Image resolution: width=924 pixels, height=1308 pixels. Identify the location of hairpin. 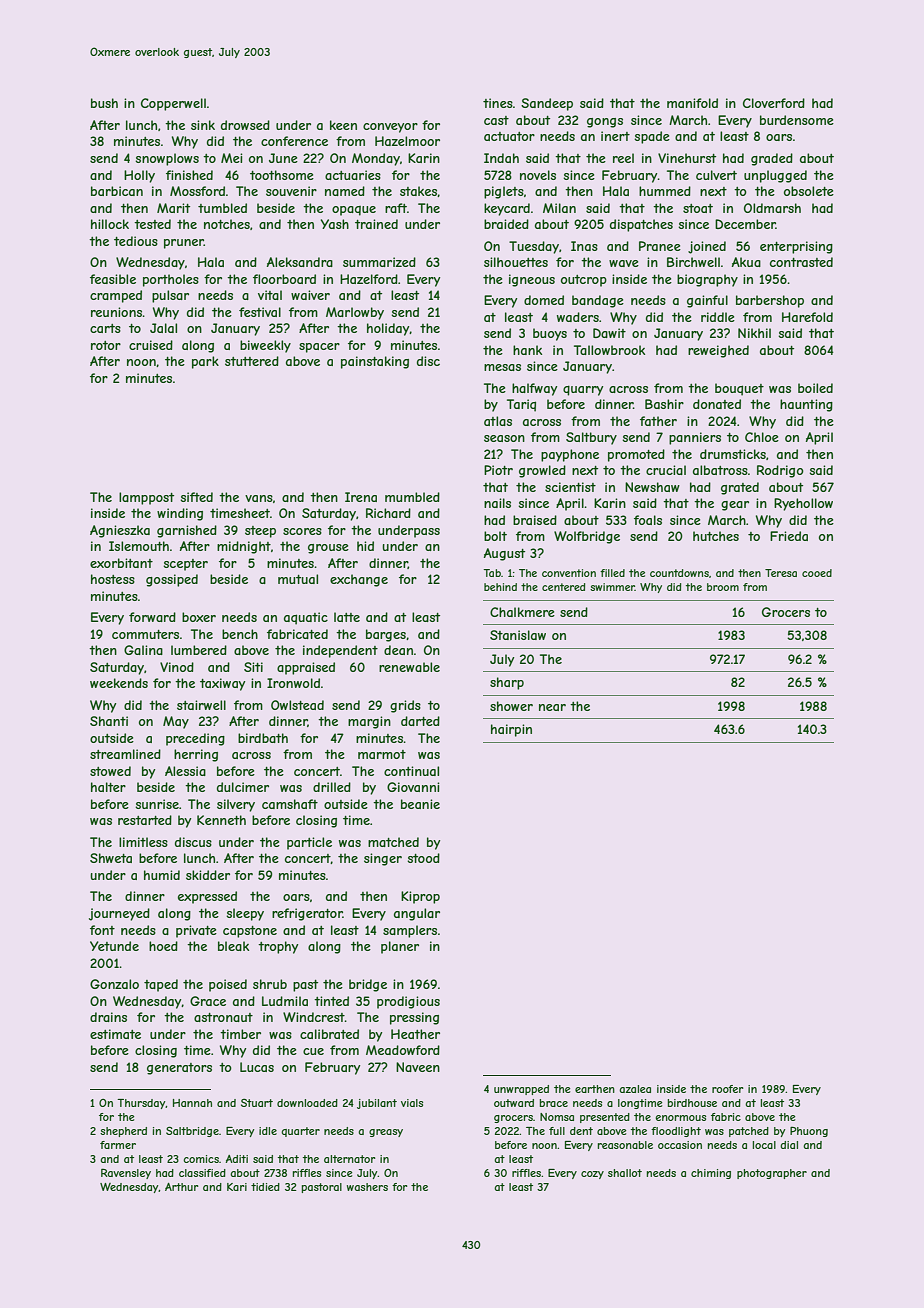
(511, 730).
